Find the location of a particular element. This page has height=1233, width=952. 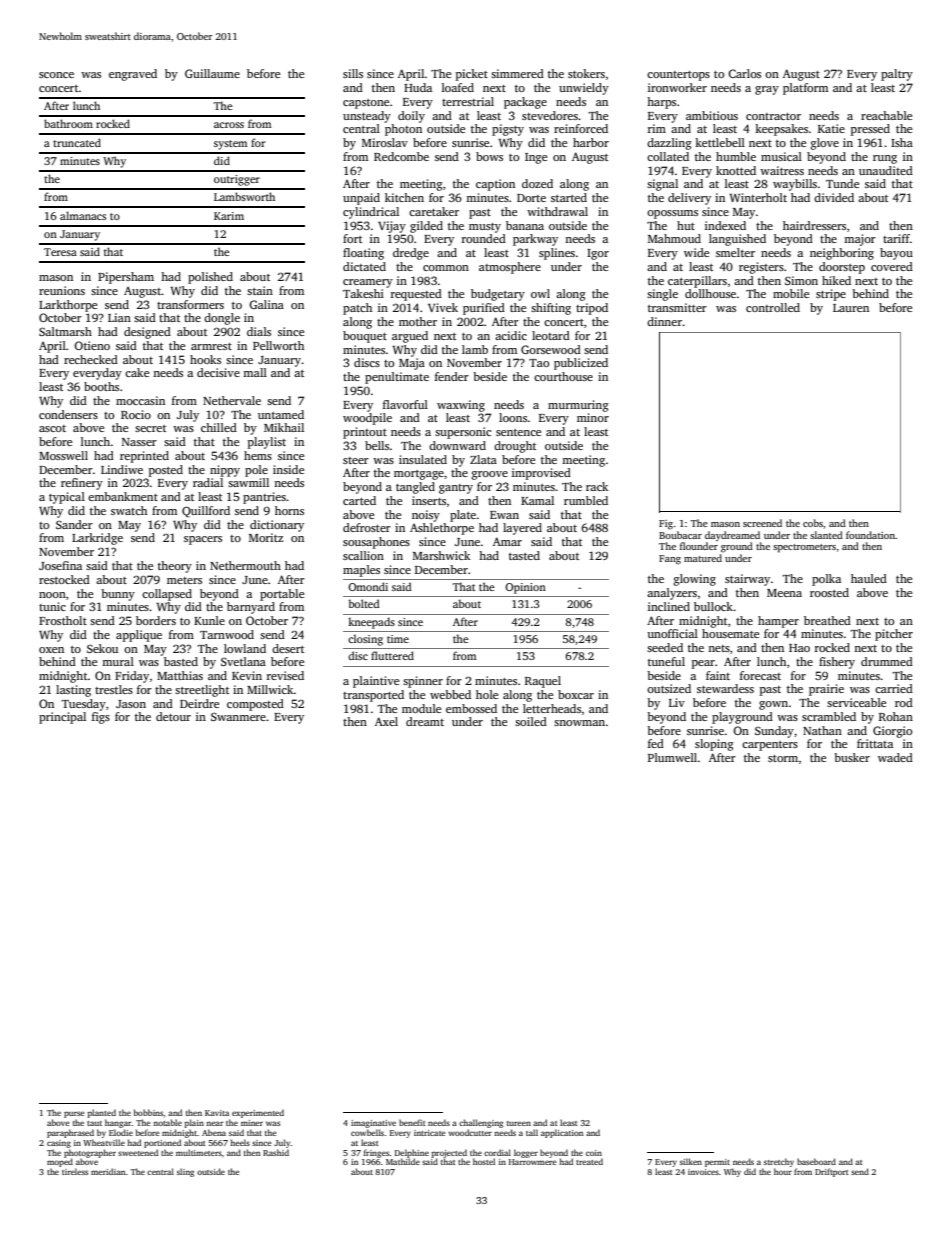

Guillaume is located at coordinates (212, 73).
